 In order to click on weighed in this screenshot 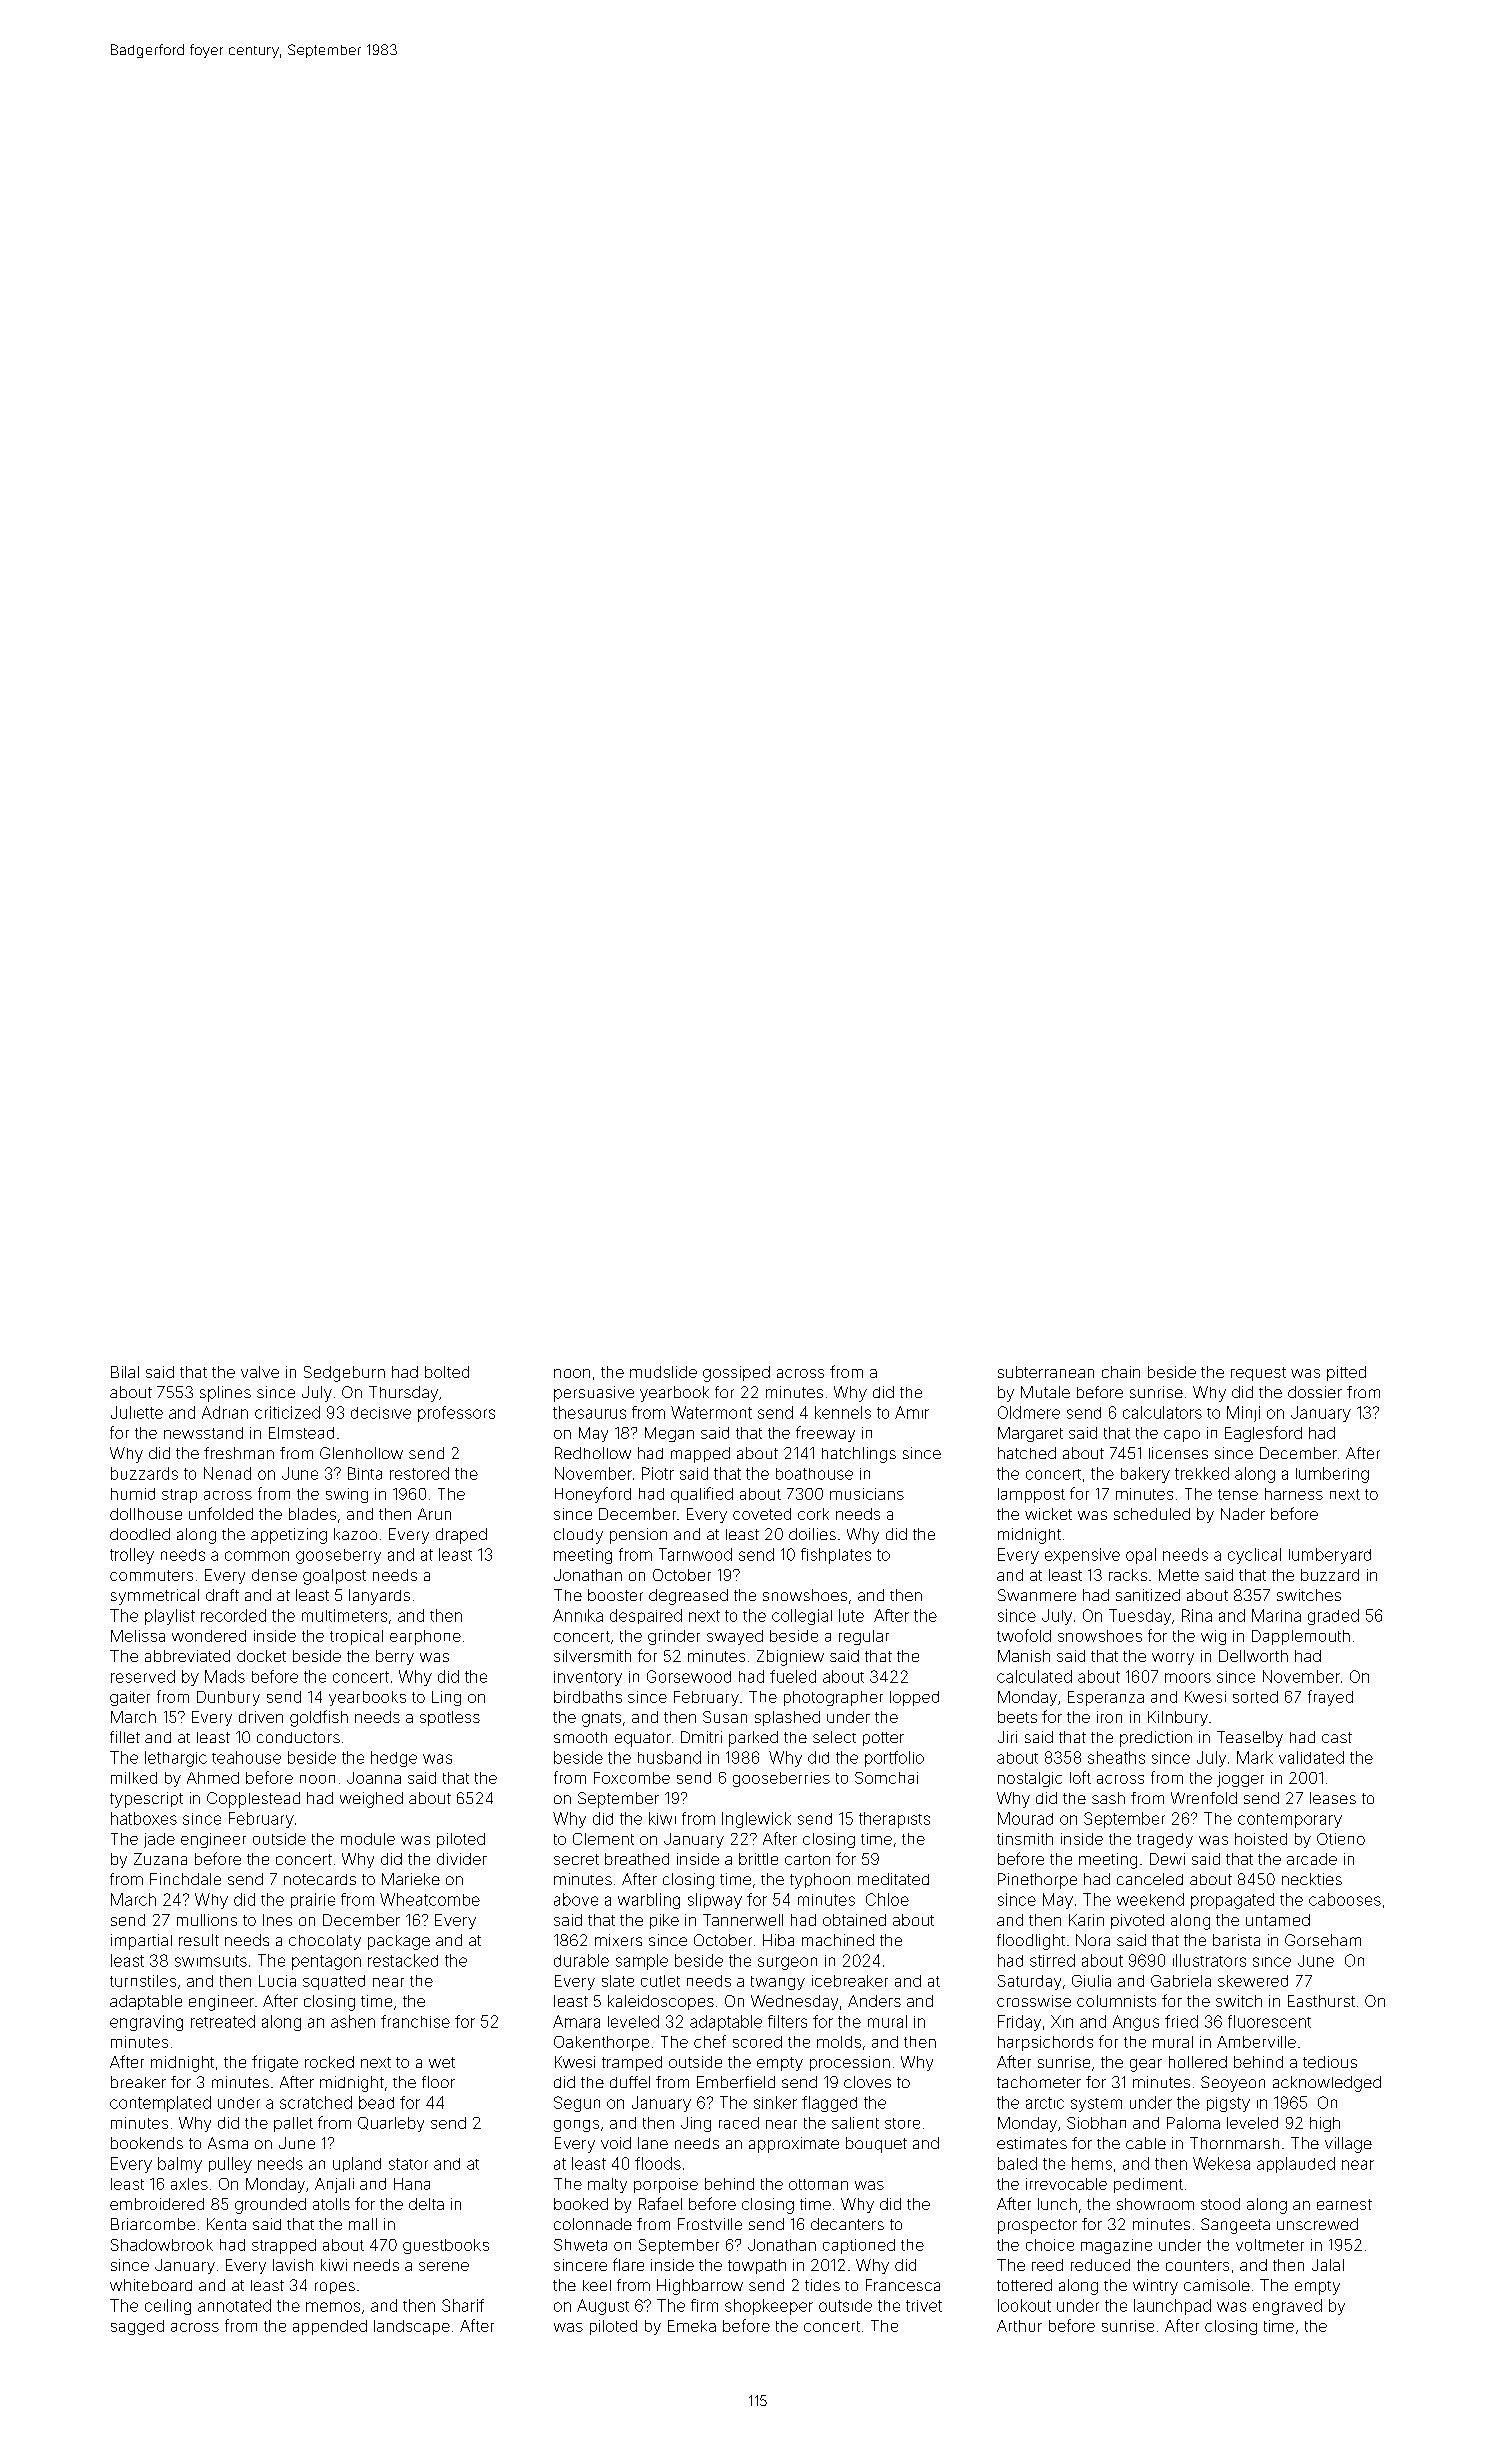, I will do `click(371, 1800)`.
